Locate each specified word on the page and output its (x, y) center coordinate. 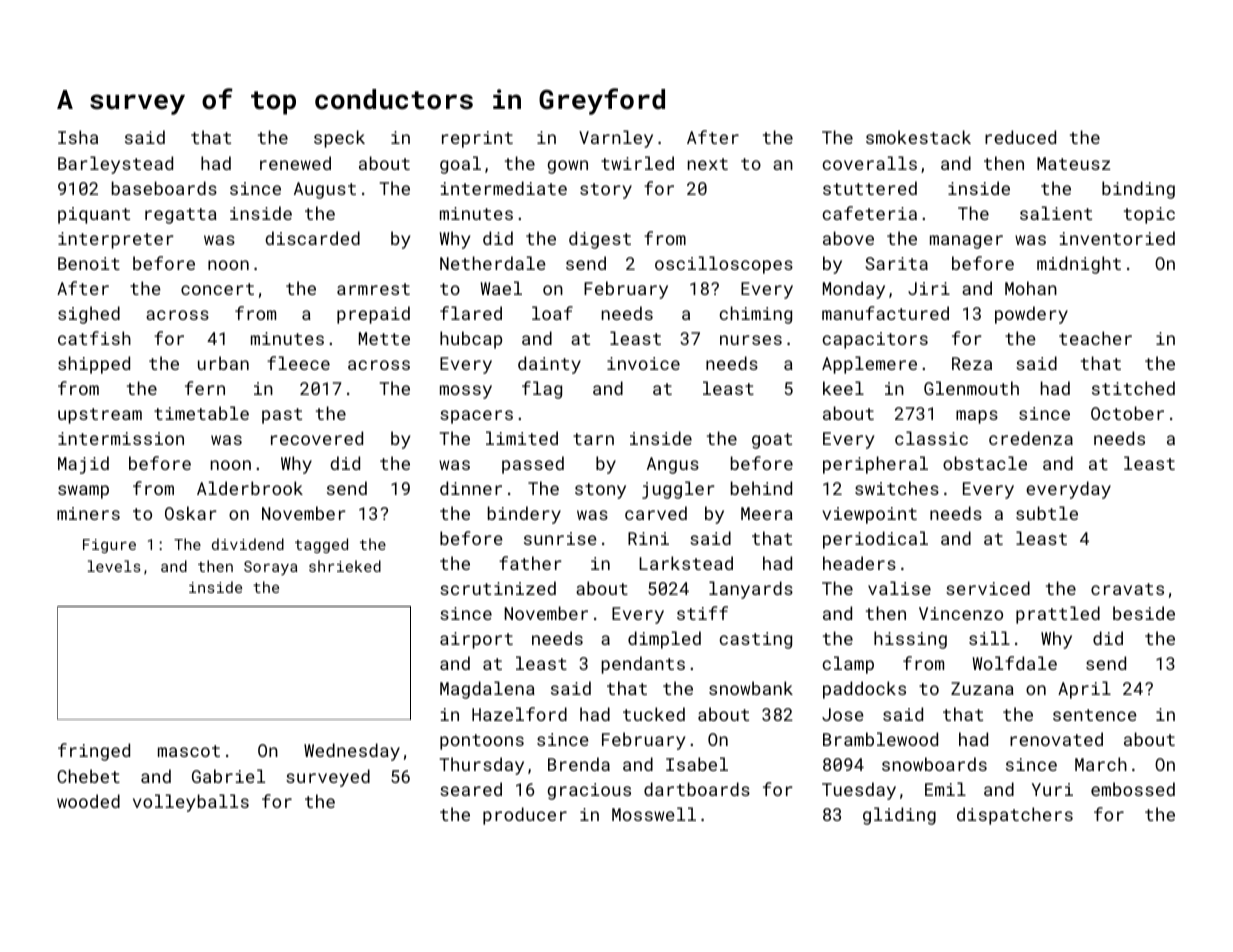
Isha (78, 137)
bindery (524, 515)
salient (1056, 213)
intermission (121, 438)
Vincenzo (961, 613)
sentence (1094, 715)
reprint (477, 139)
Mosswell (654, 814)
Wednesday (352, 752)
